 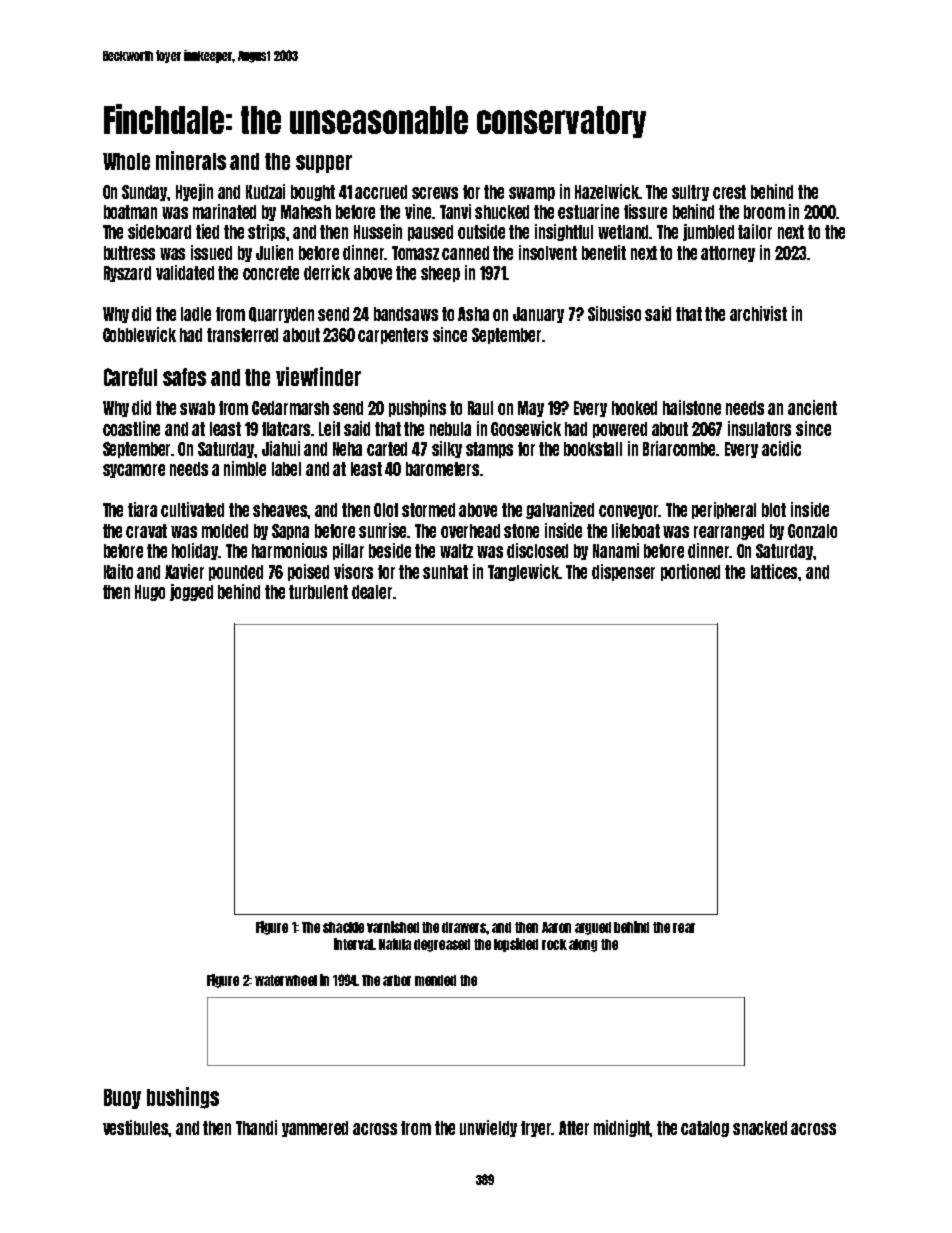 What do you see at coordinates (318, 592) in the screenshot?
I see `turbulent` at bounding box center [318, 592].
